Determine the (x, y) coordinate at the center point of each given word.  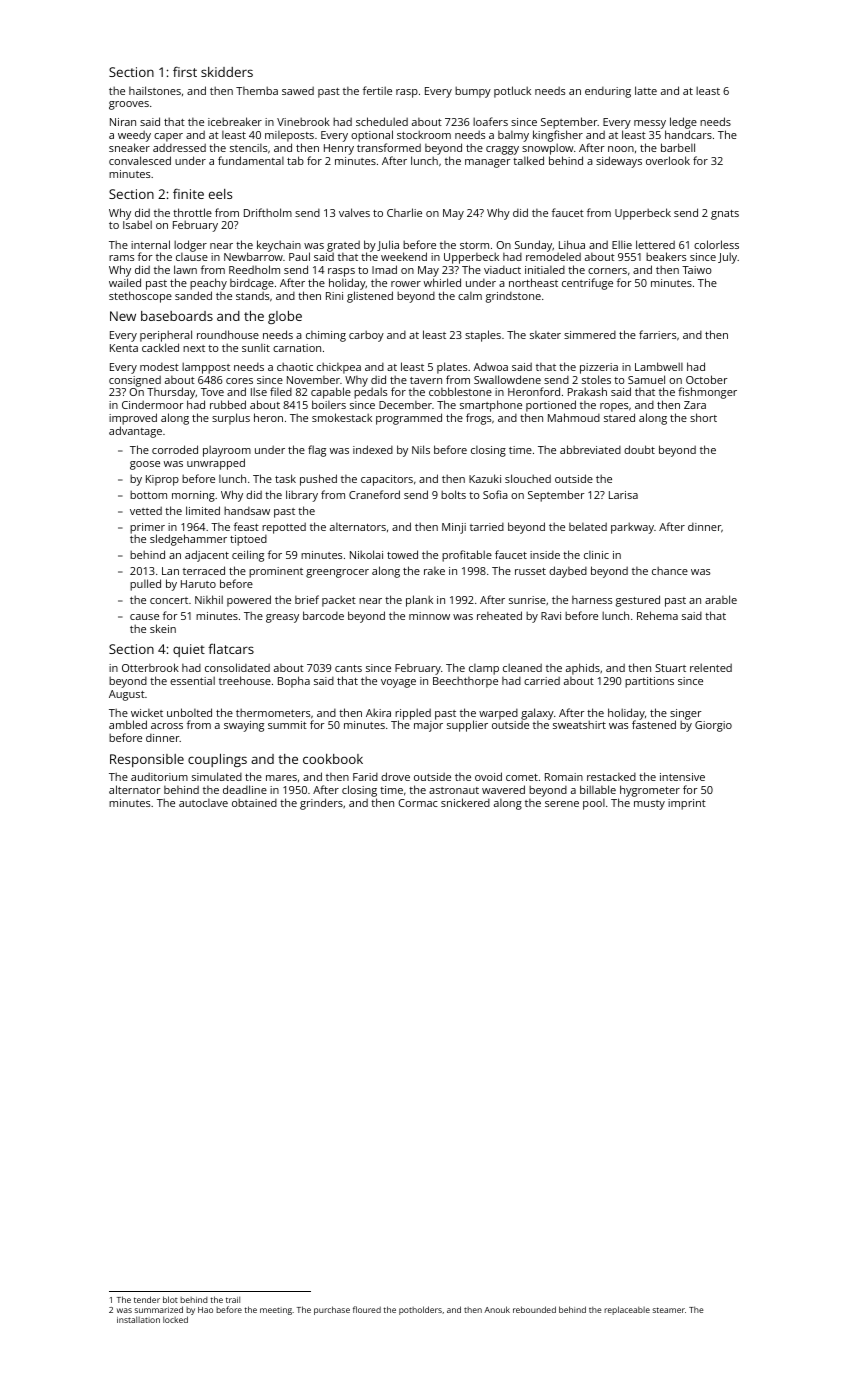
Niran (123, 122)
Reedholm (254, 269)
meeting (276, 1311)
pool (594, 804)
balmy (513, 136)
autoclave (203, 803)
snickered (465, 802)
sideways (619, 162)
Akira (378, 712)
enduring (608, 92)
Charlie (404, 212)
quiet (189, 650)
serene (562, 804)
